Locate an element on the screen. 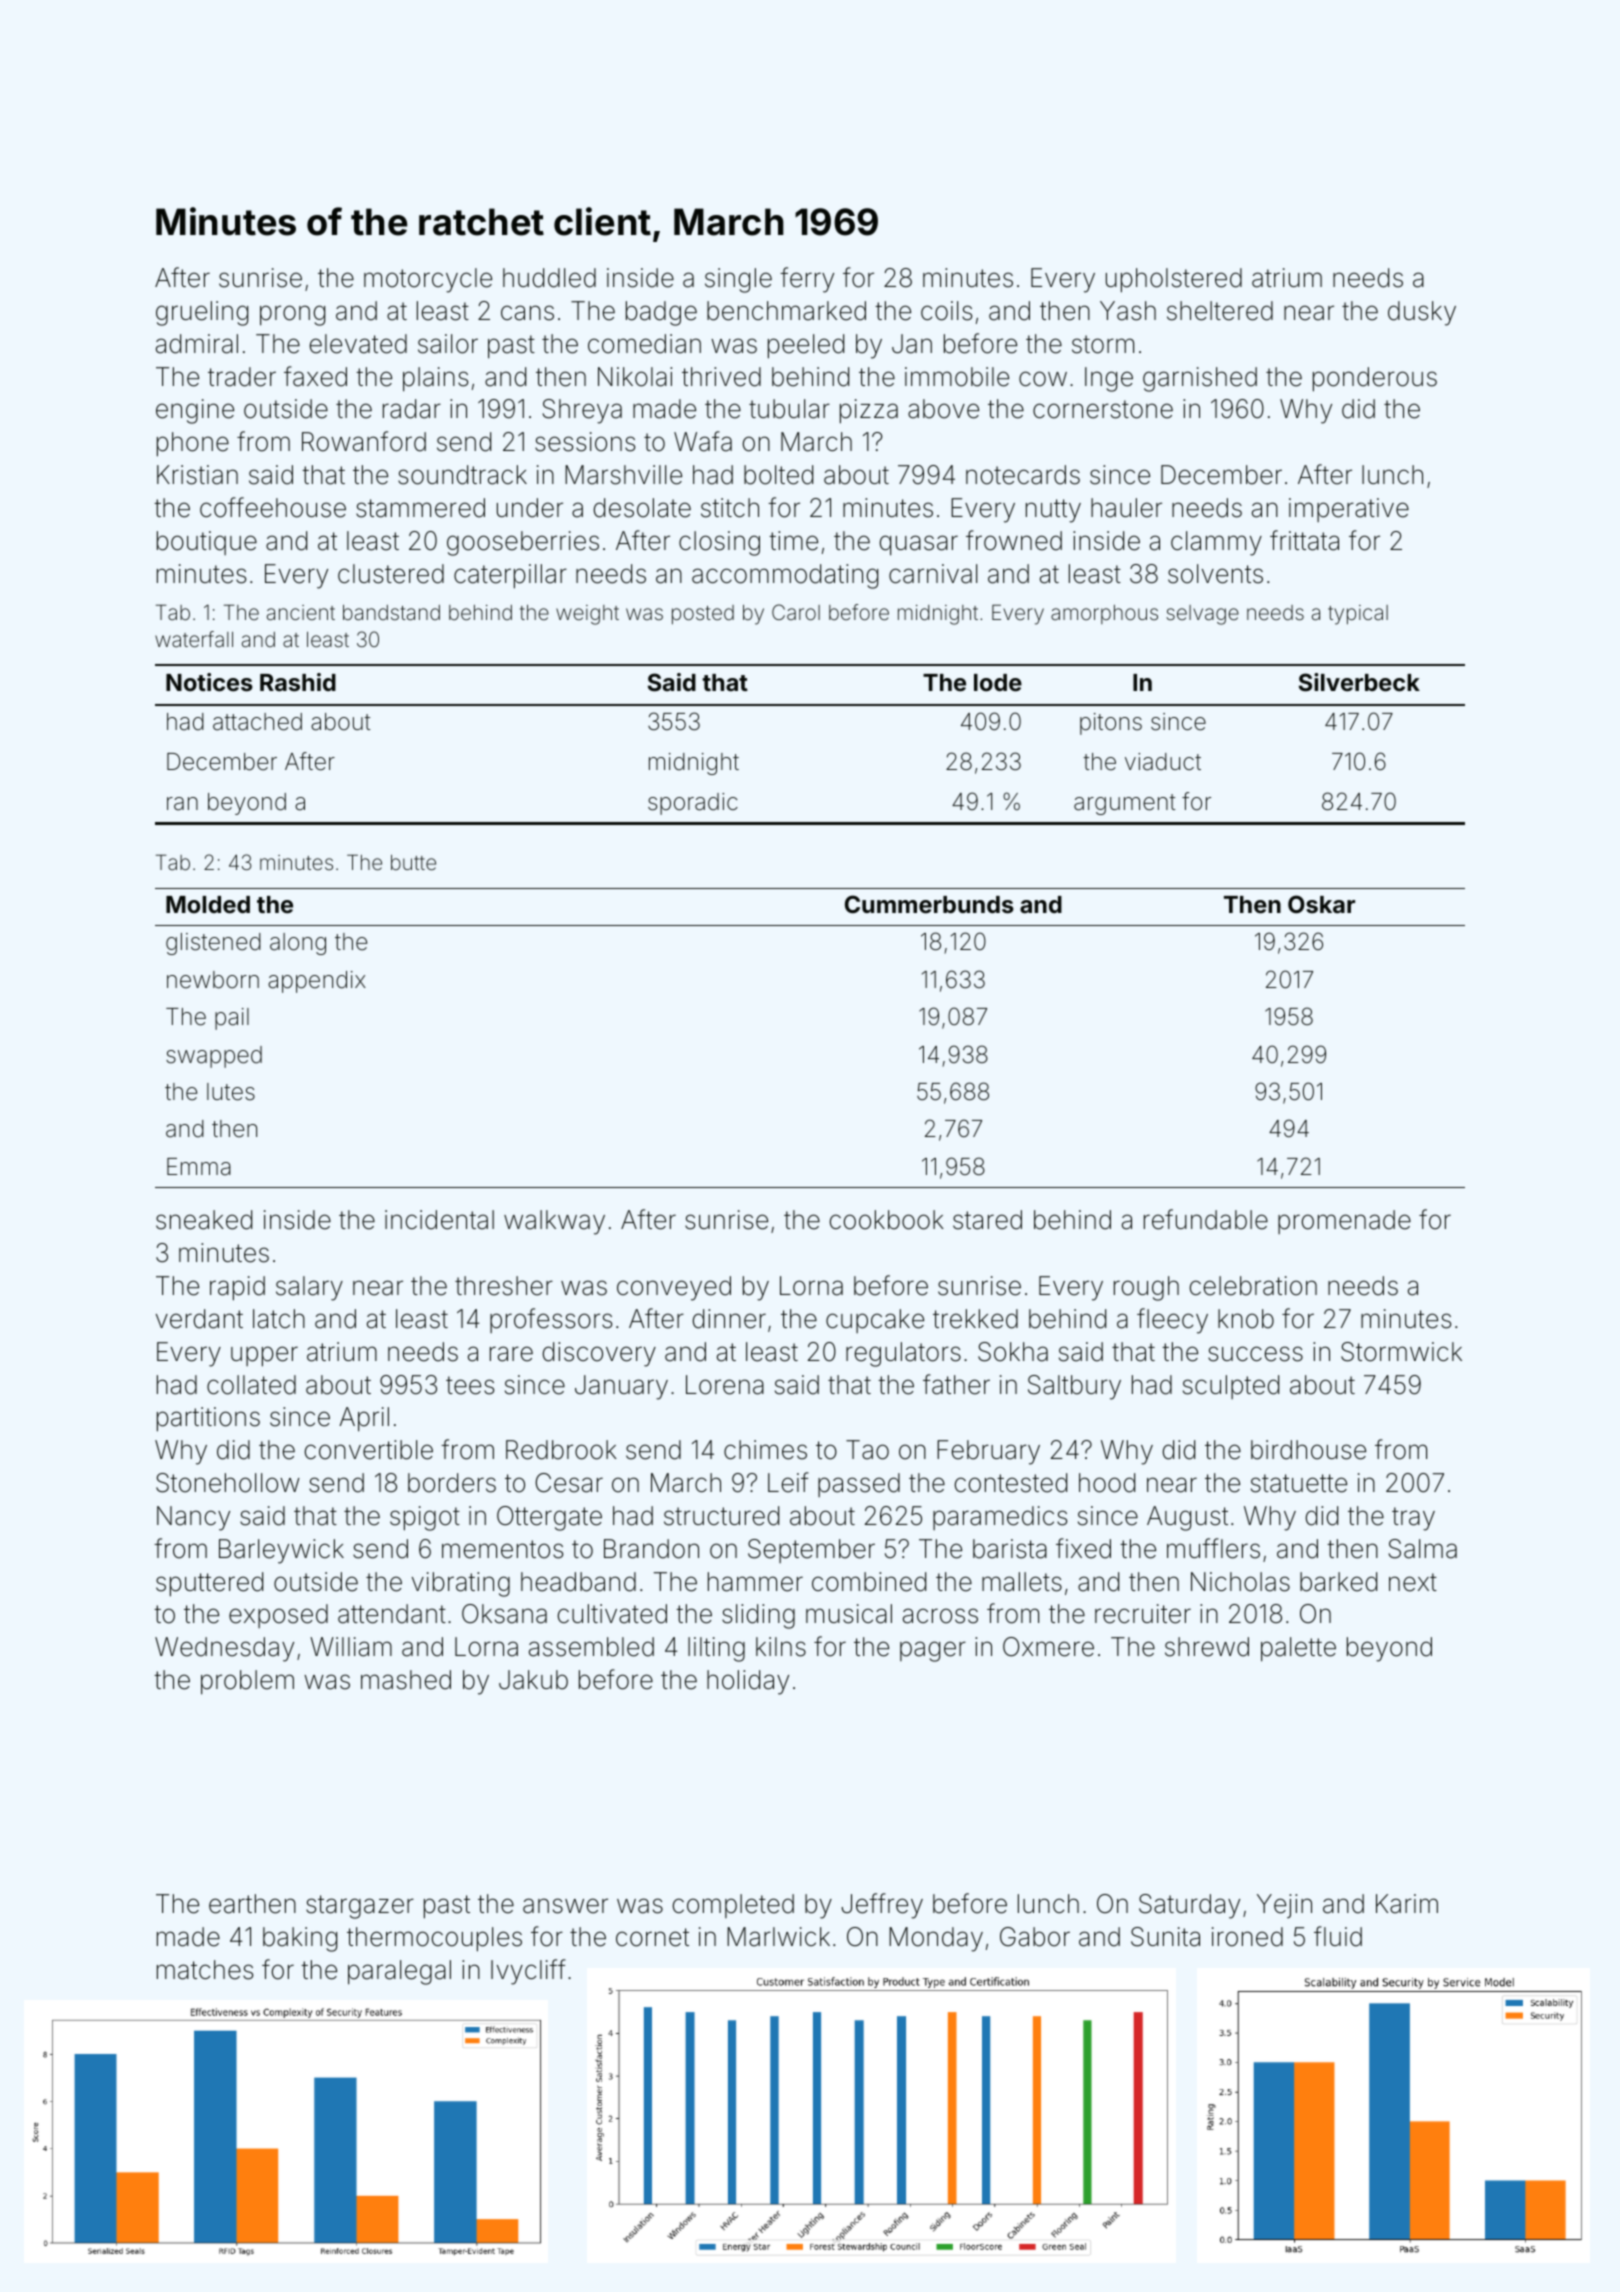 Image resolution: width=1620 pixels, height=2292 pixels. coils is located at coordinates (946, 311).
